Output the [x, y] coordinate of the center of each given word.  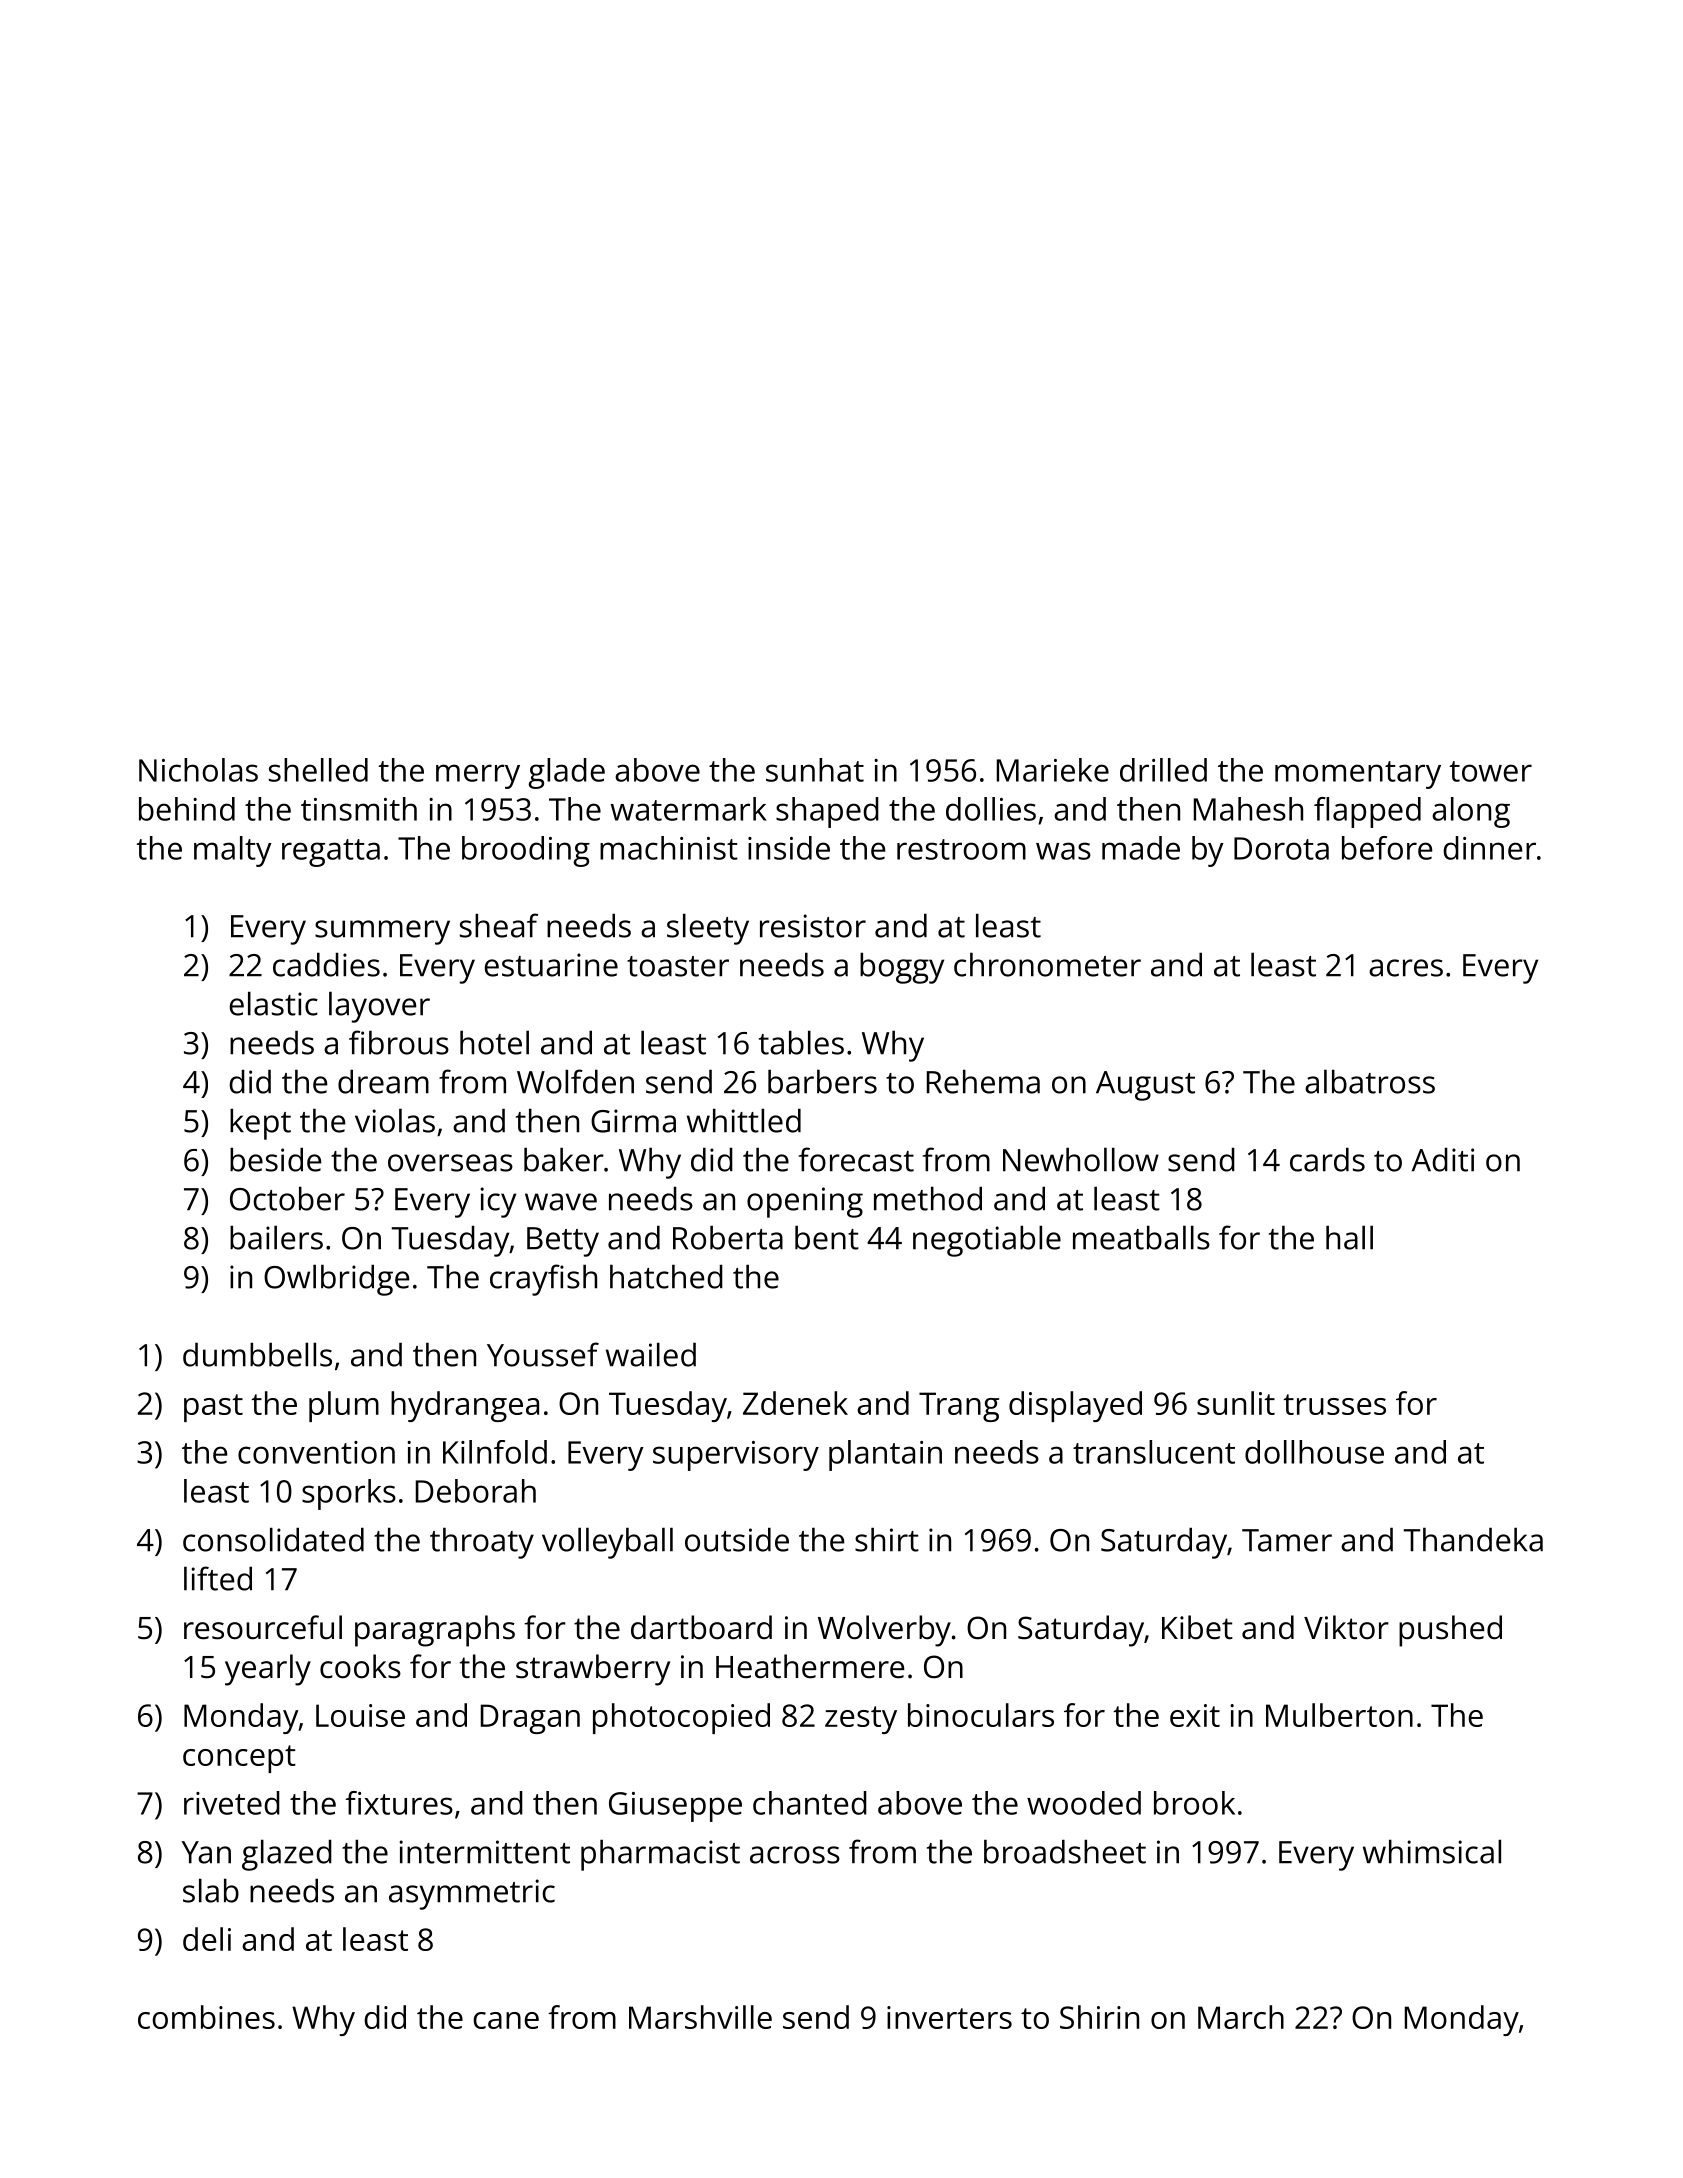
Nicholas [198, 770]
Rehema [983, 1081]
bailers [276, 1237]
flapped [1367, 812]
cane [506, 2020]
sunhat [815, 770]
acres [1406, 968]
